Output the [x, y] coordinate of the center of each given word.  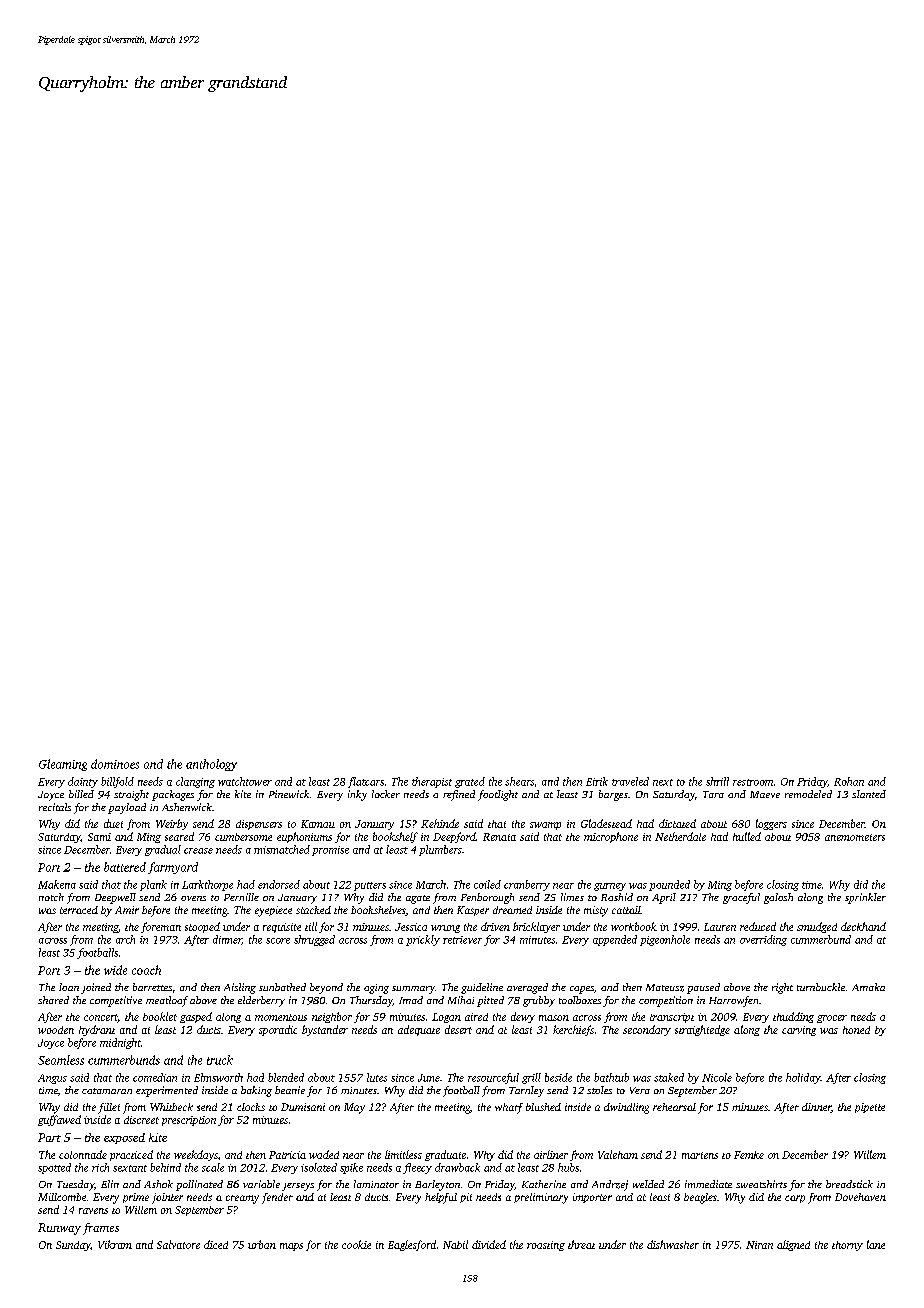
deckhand [863, 926]
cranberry [527, 885]
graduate [445, 1155]
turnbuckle [821, 987]
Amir [127, 910]
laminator [376, 1184]
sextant [130, 1168]
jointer [167, 1198]
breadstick [849, 1184]
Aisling [240, 988]
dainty [83, 782]
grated [470, 782]
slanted [869, 794]
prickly [423, 940]
